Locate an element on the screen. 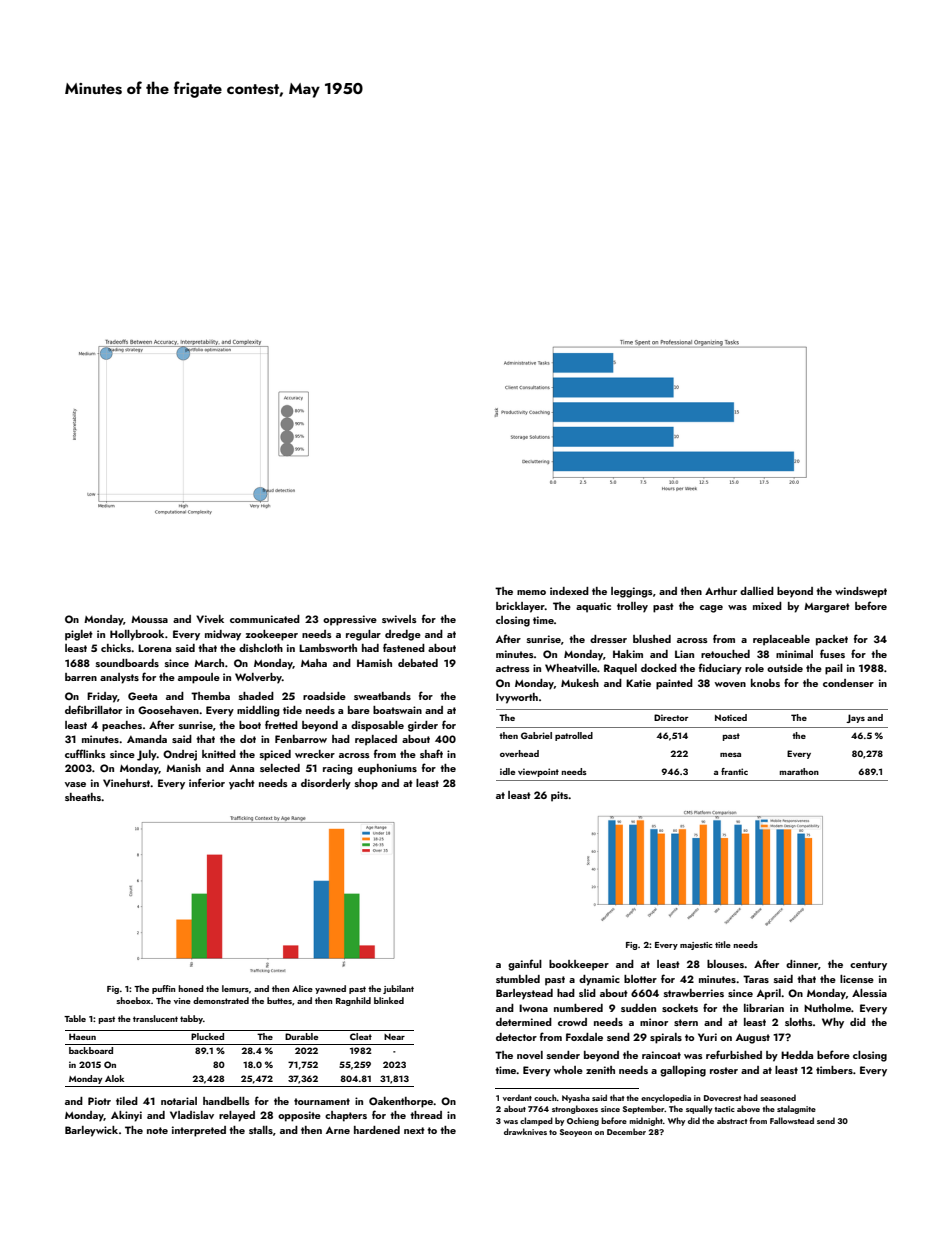  crowd is located at coordinates (572, 1022).
